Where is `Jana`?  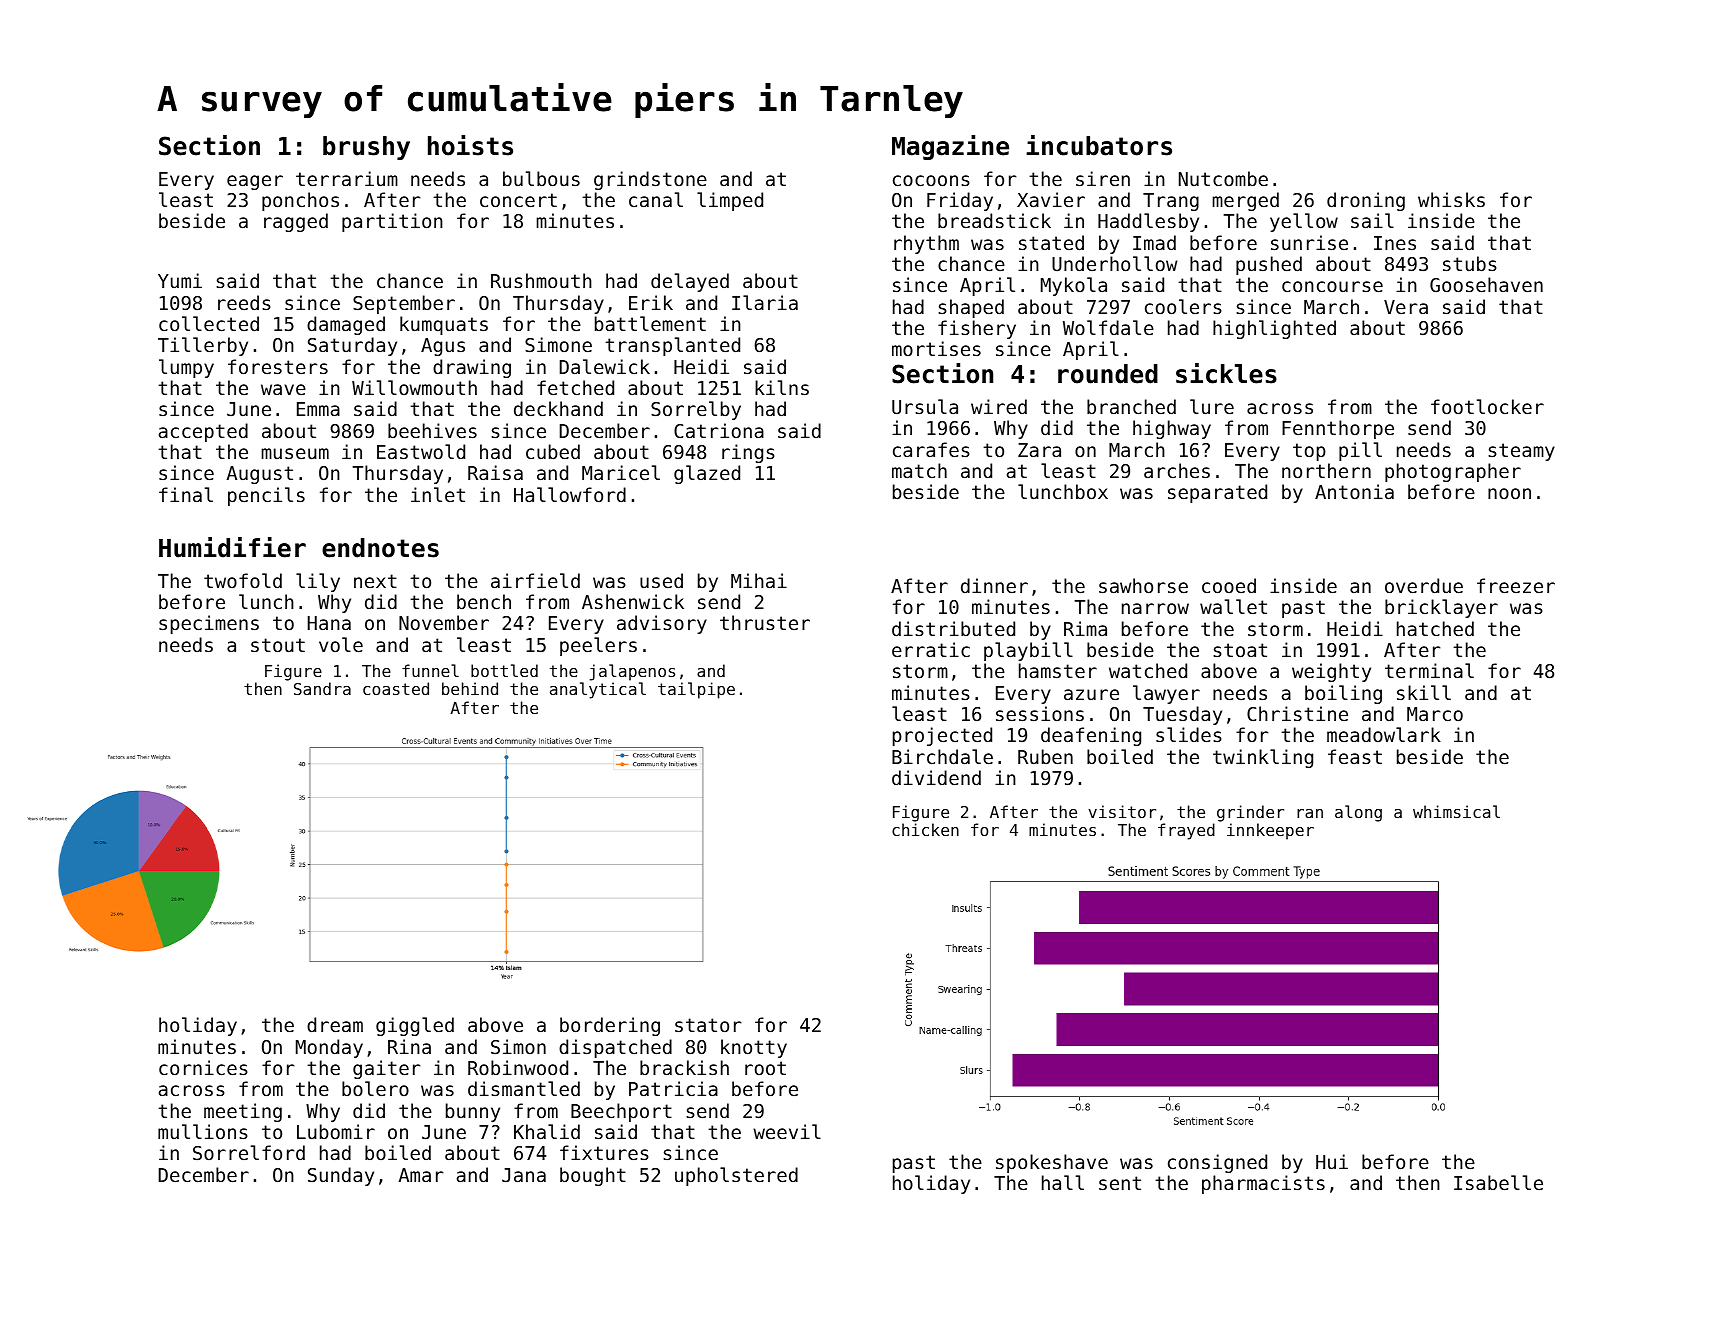
Jana is located at coordinates (524, 1175).
